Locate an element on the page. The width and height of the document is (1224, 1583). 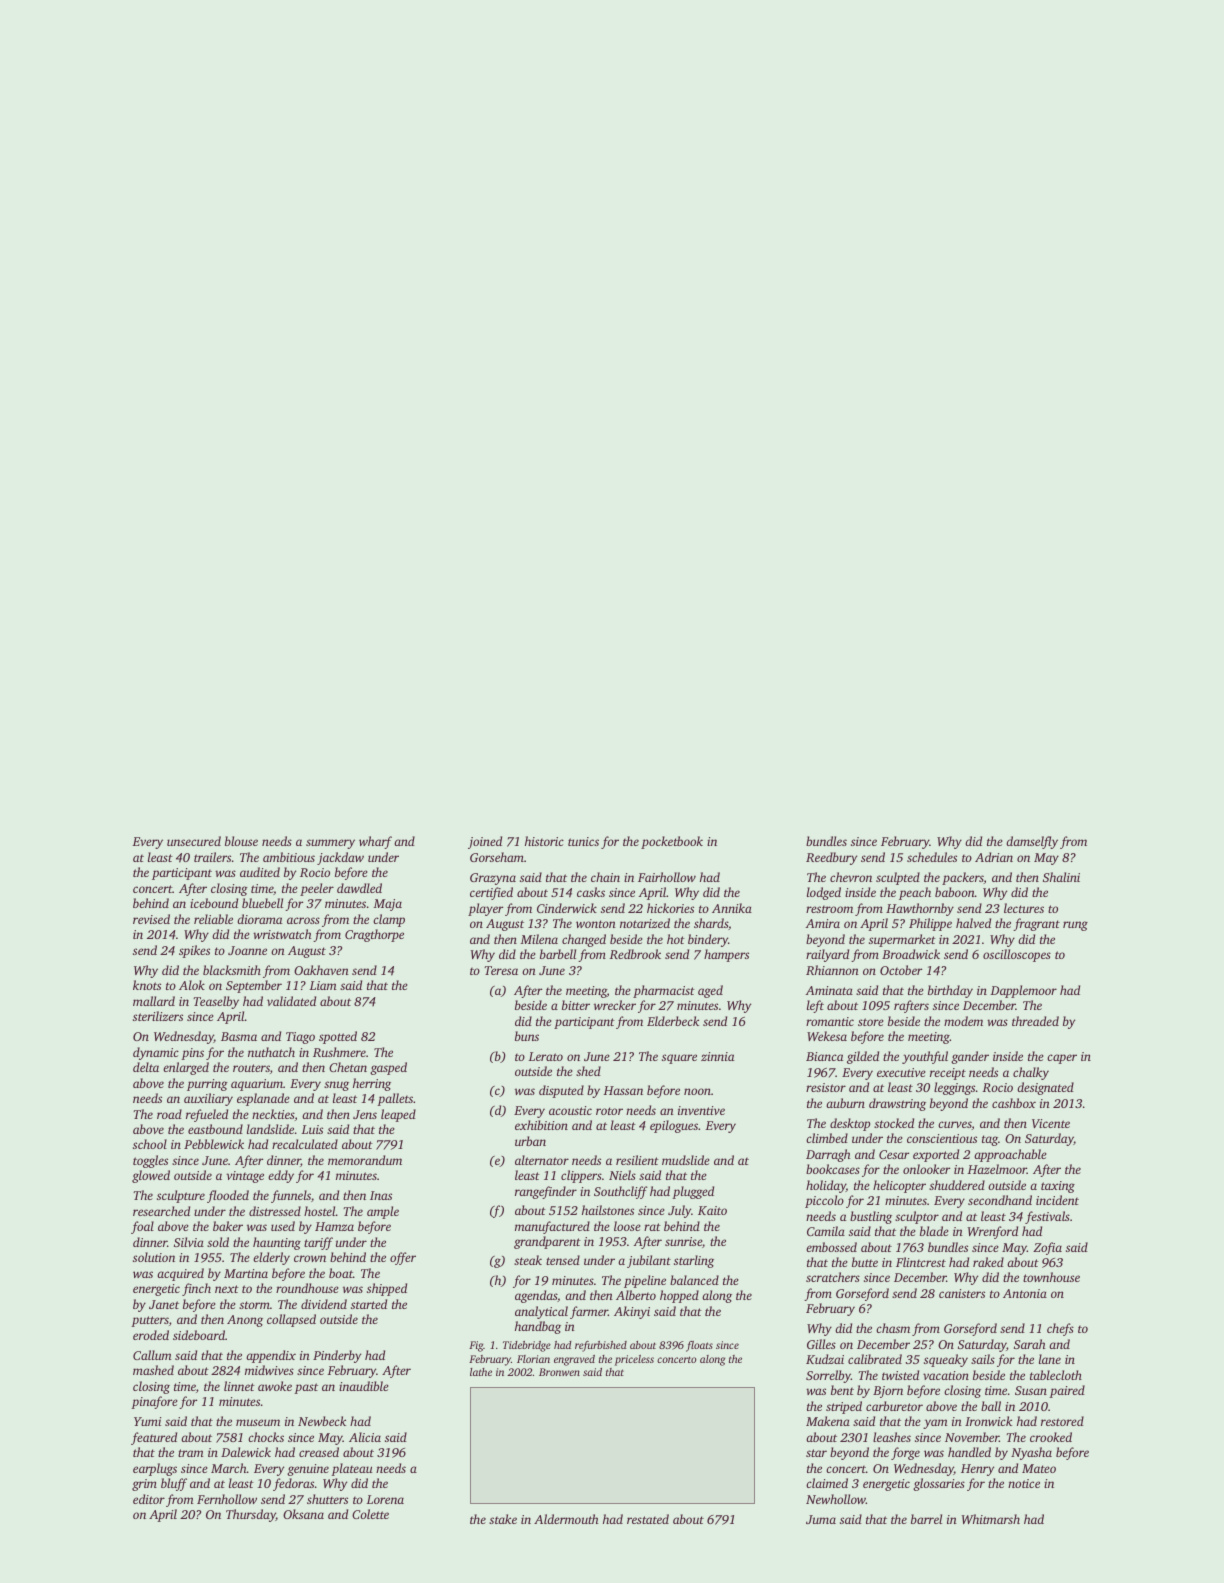
halved is located at coordinates (973, 923).
